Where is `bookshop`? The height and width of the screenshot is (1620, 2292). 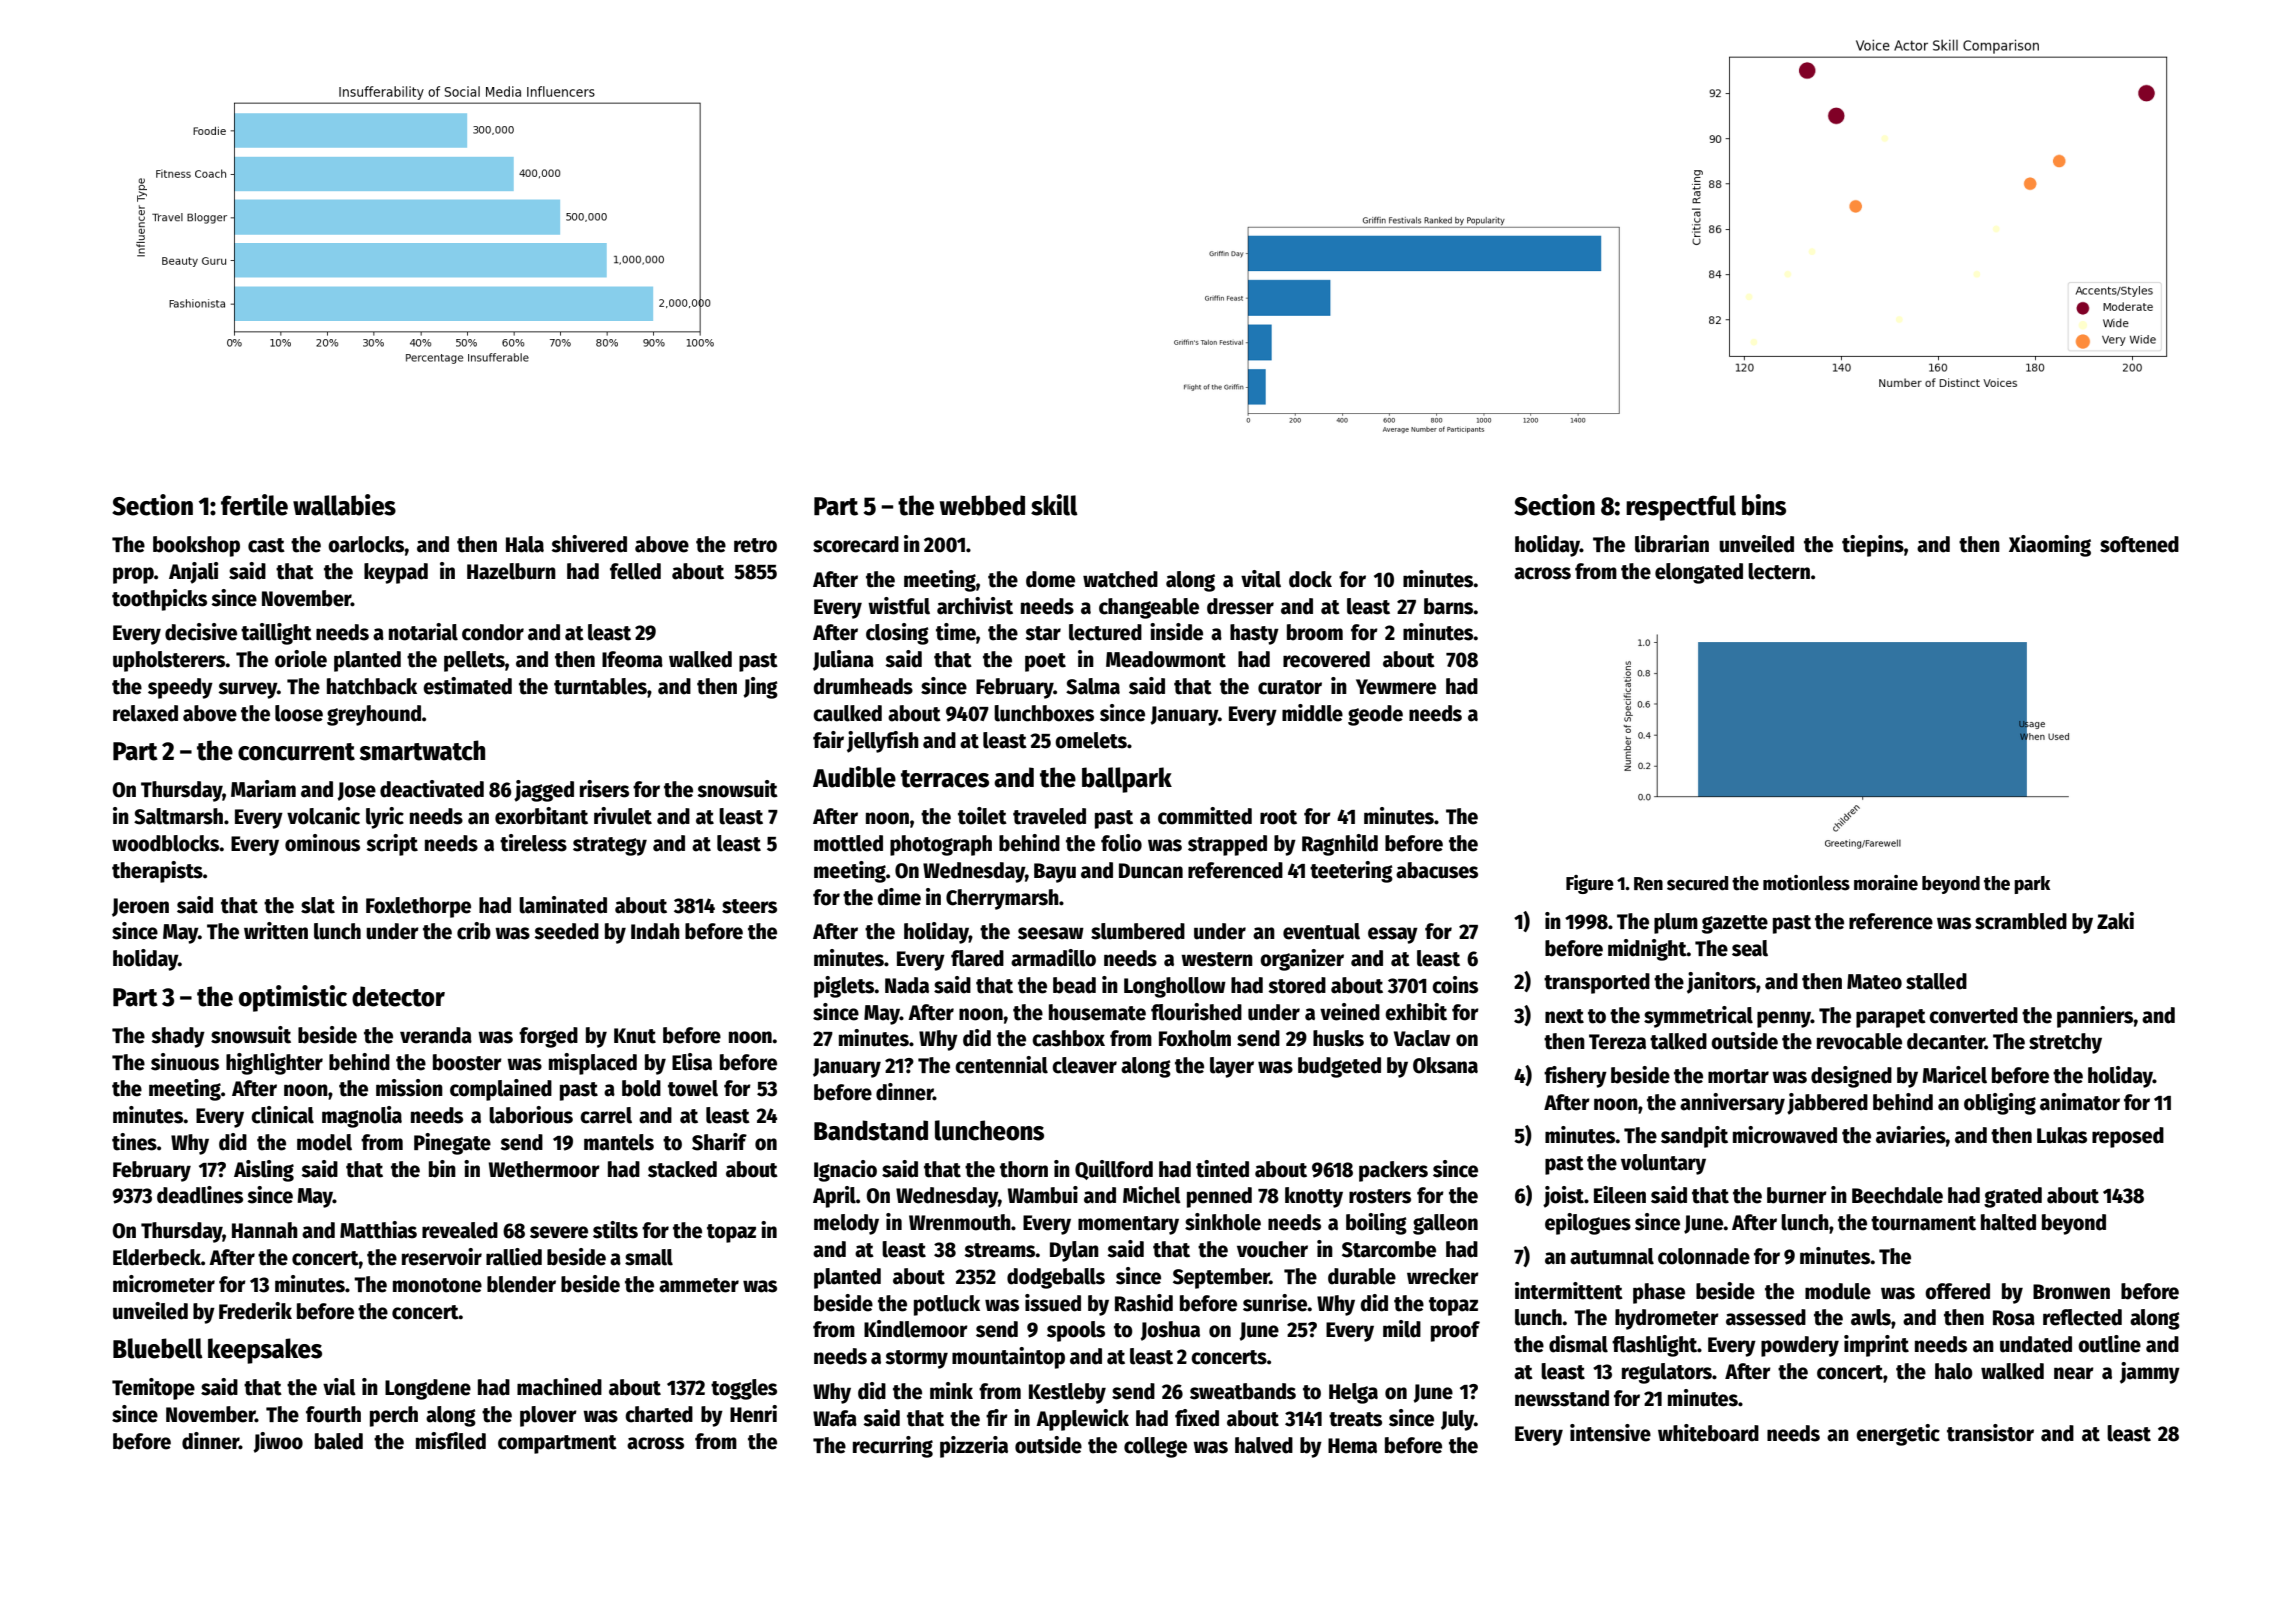 bookshop is located at coordinates (196, 546).
